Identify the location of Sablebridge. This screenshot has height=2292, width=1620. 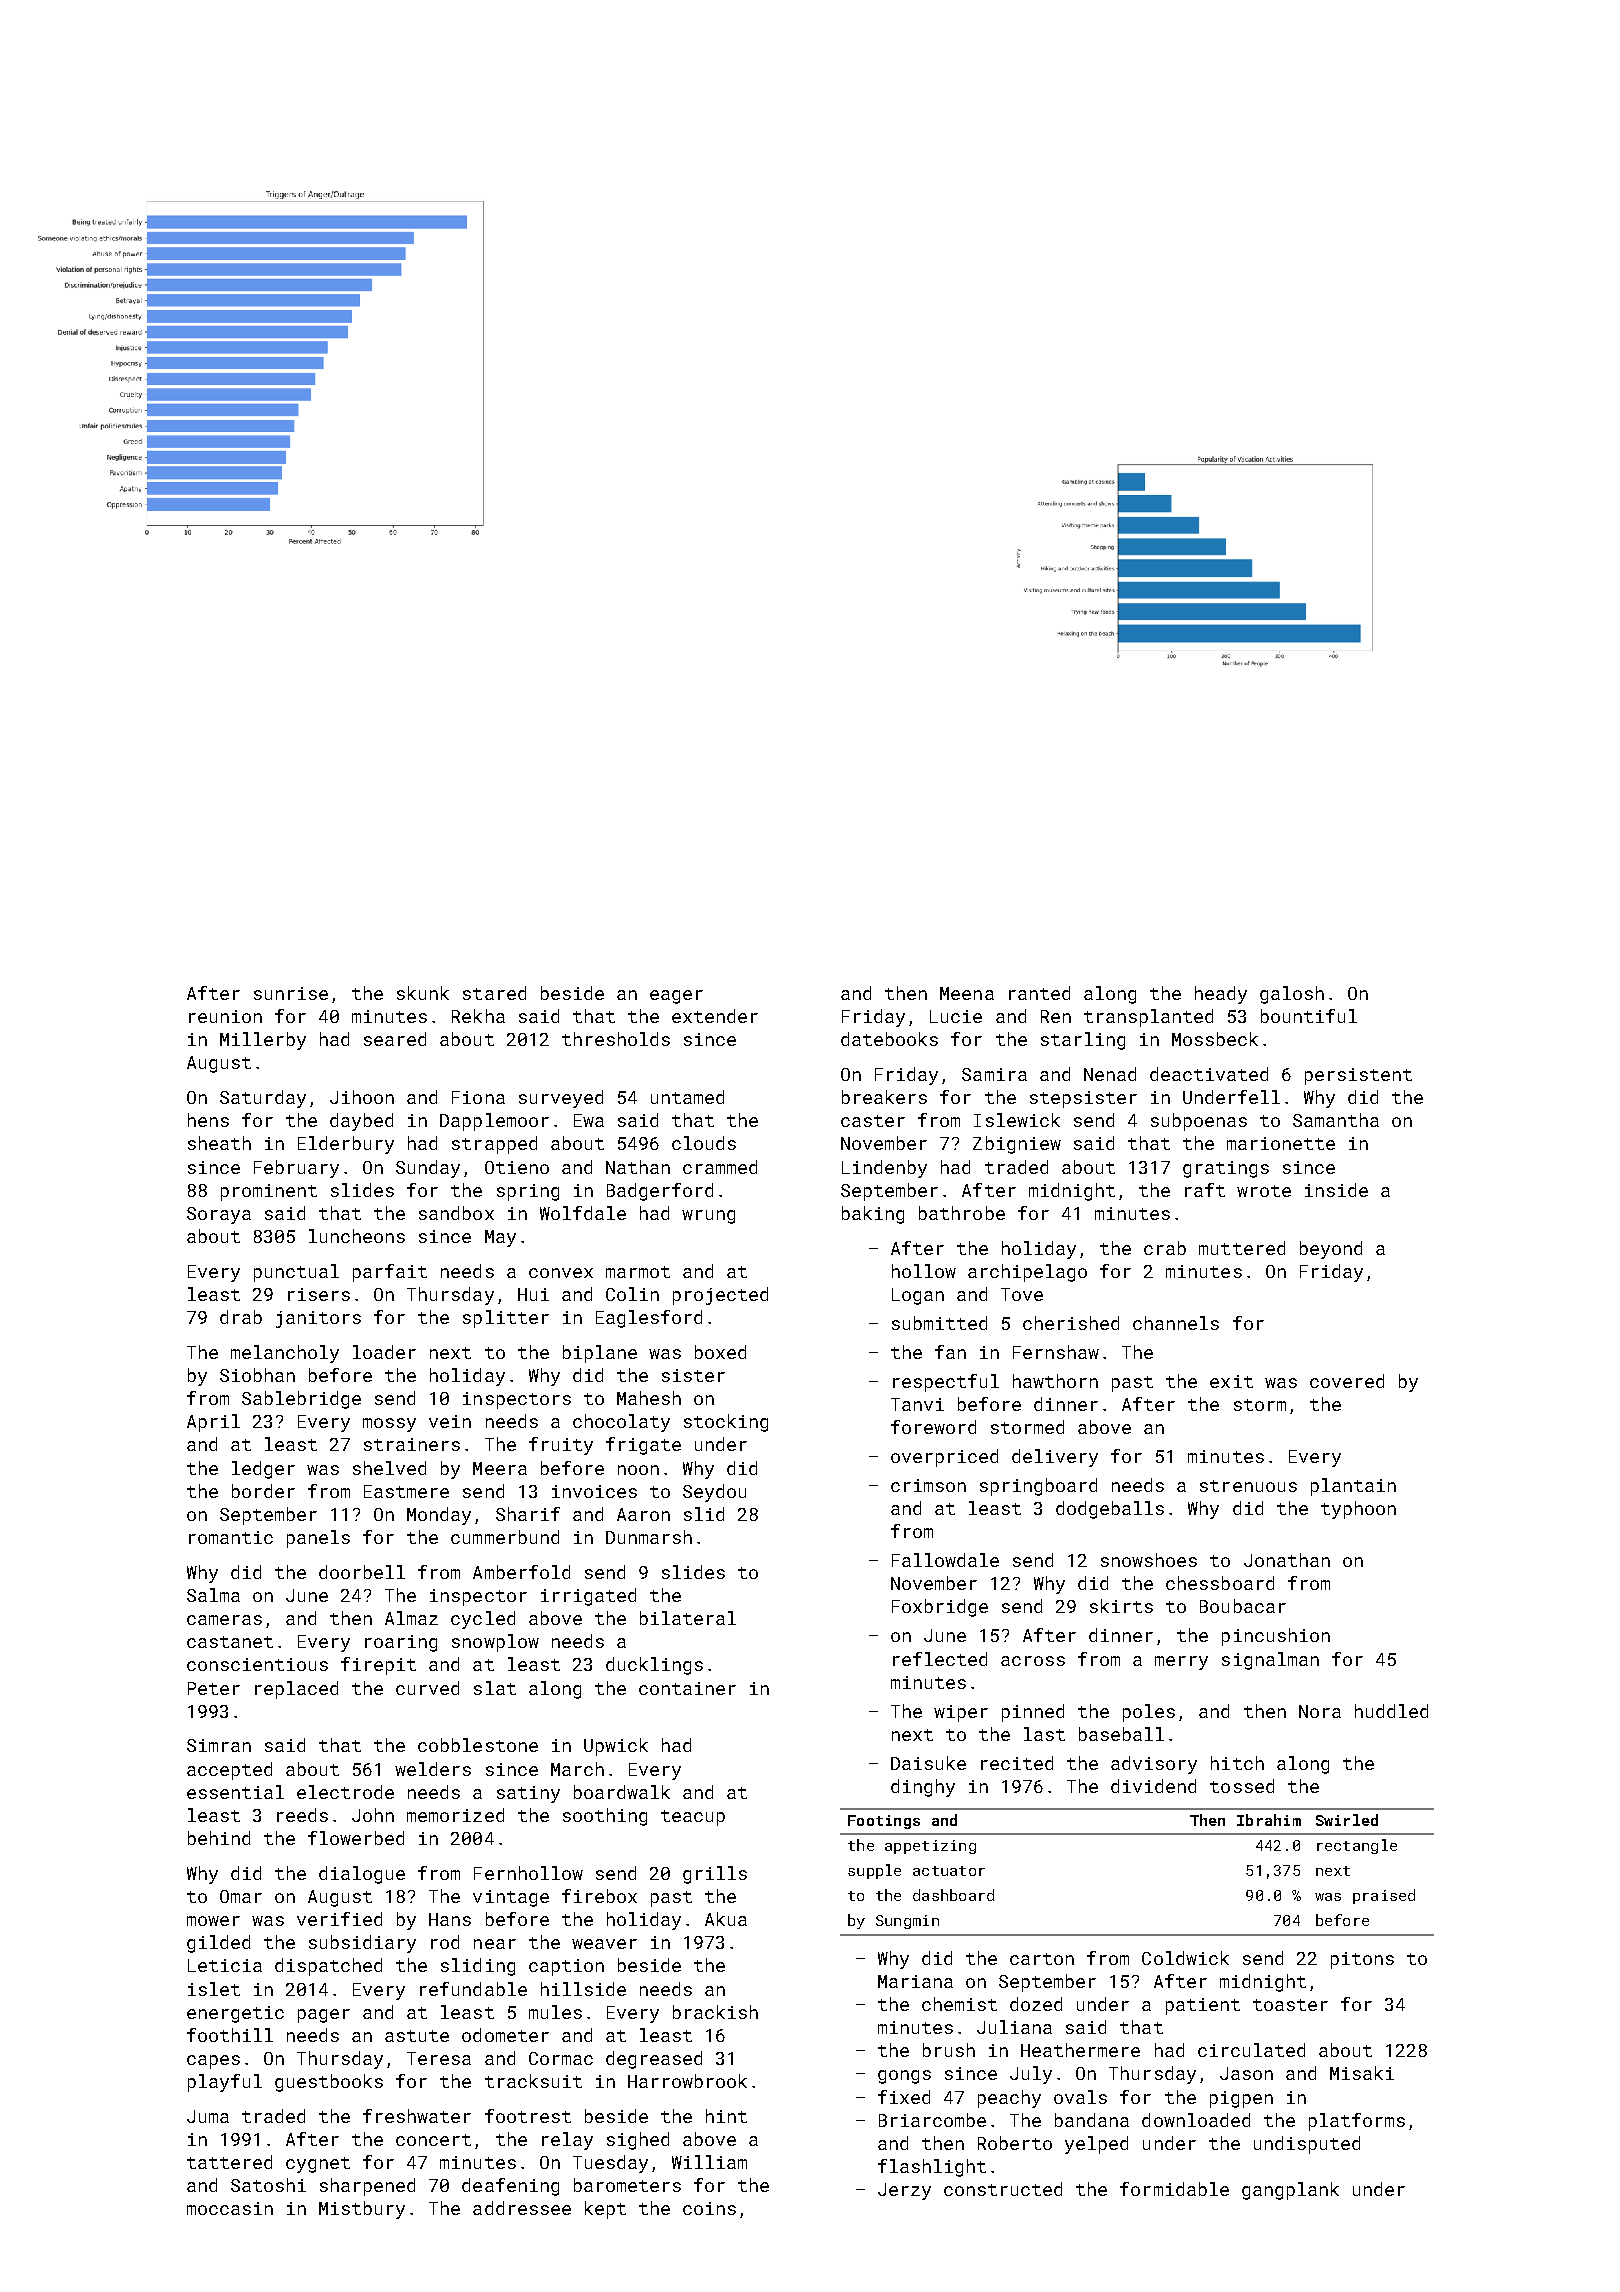
(301, 1400).
